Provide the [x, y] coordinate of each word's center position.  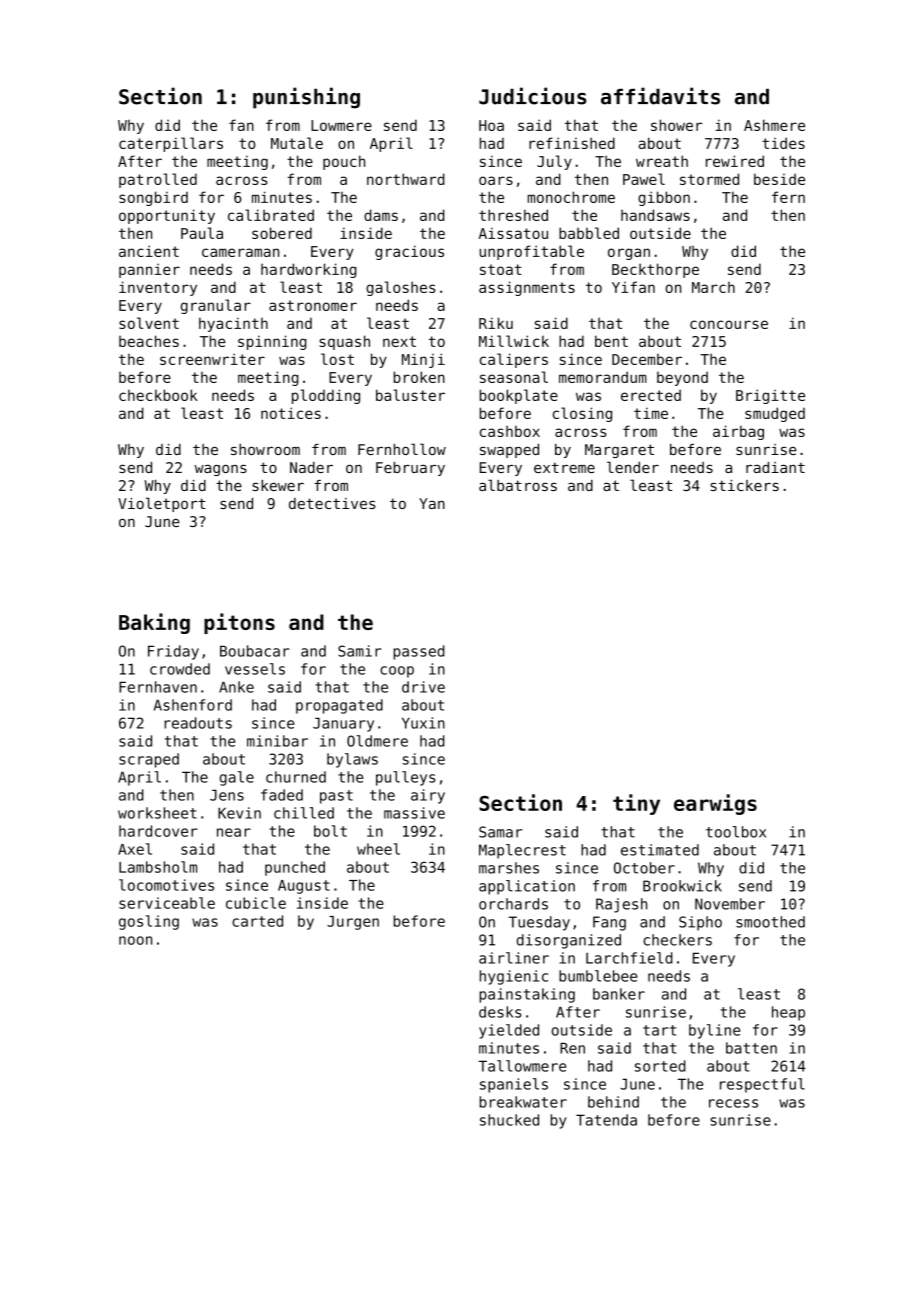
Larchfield [629, 958]
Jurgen [353, 923]
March [713, 287]
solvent [149, 323]
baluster [410, 395]
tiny [636, 804]
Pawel [644, 179]
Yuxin [423, 723]
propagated [339, 706]
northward [406, 179]
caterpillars [171, 144]
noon [135, 940]
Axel [135, 849]
